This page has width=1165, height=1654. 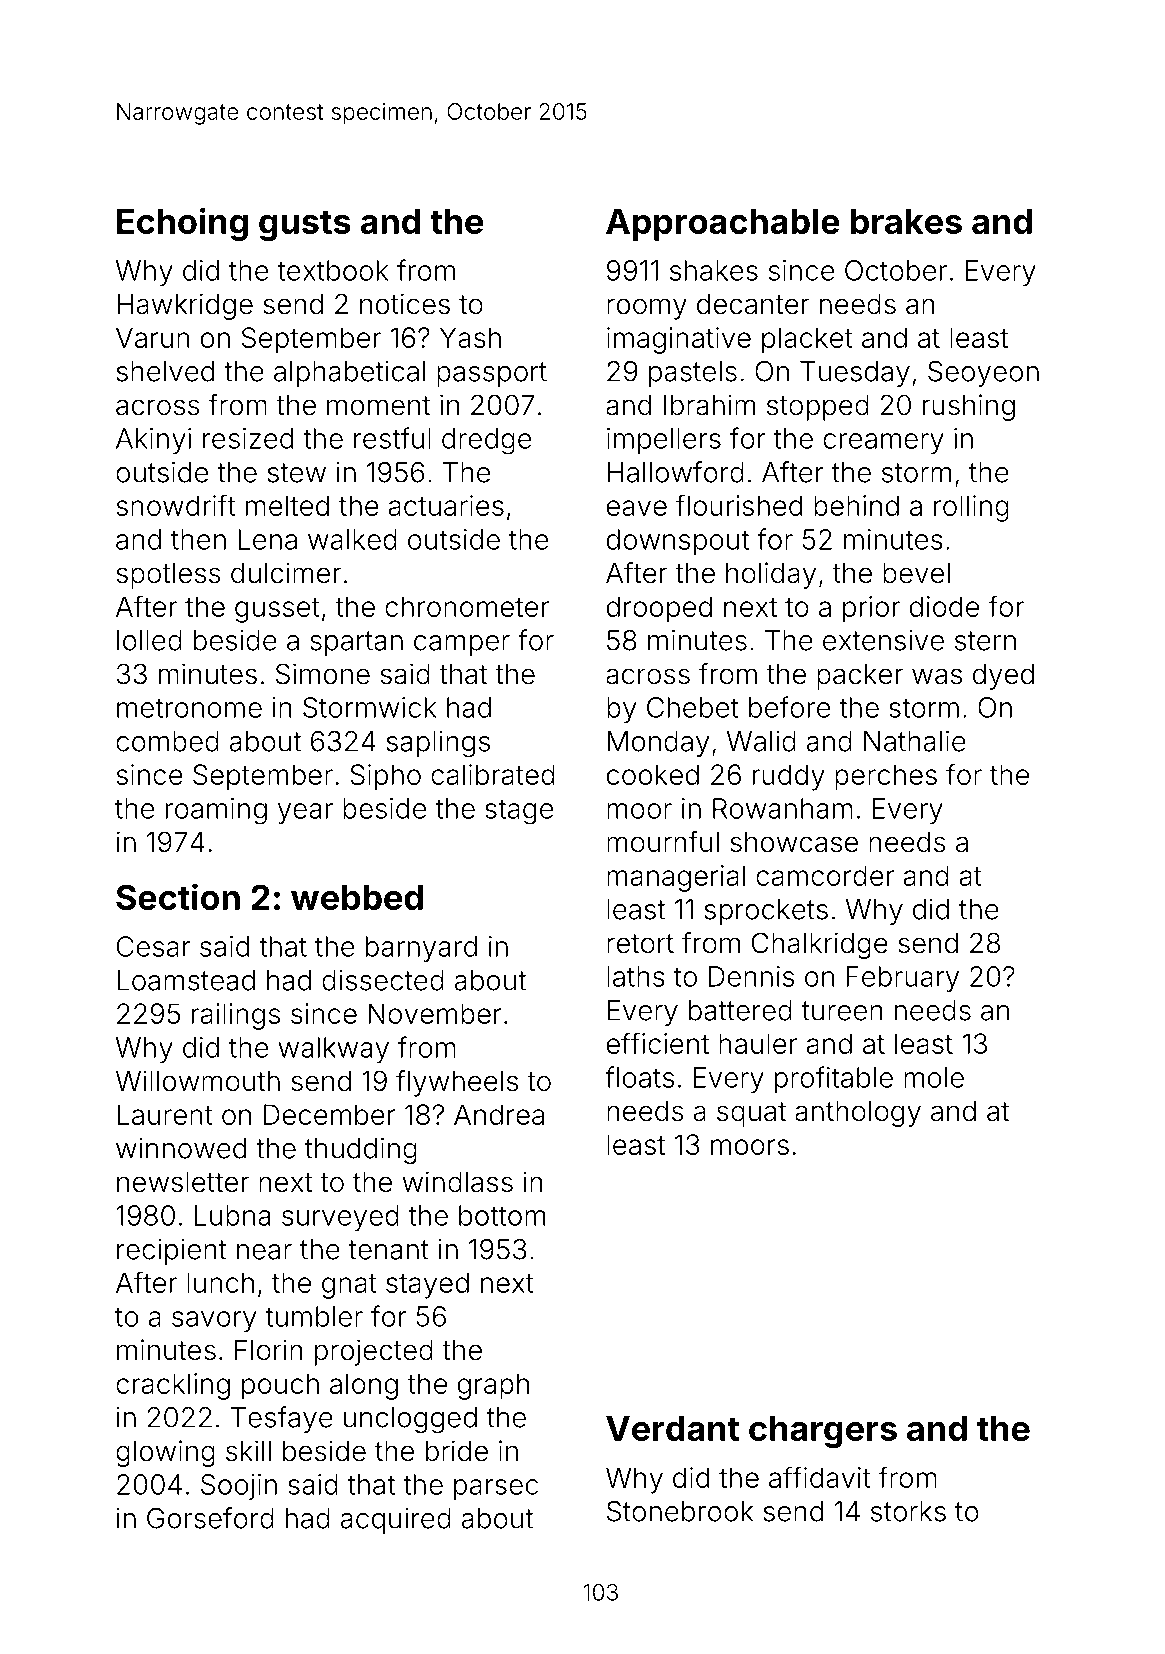 What do you see at coordinates (902, 979) in the page?
I see `February` at bounding box center [902, 979].
